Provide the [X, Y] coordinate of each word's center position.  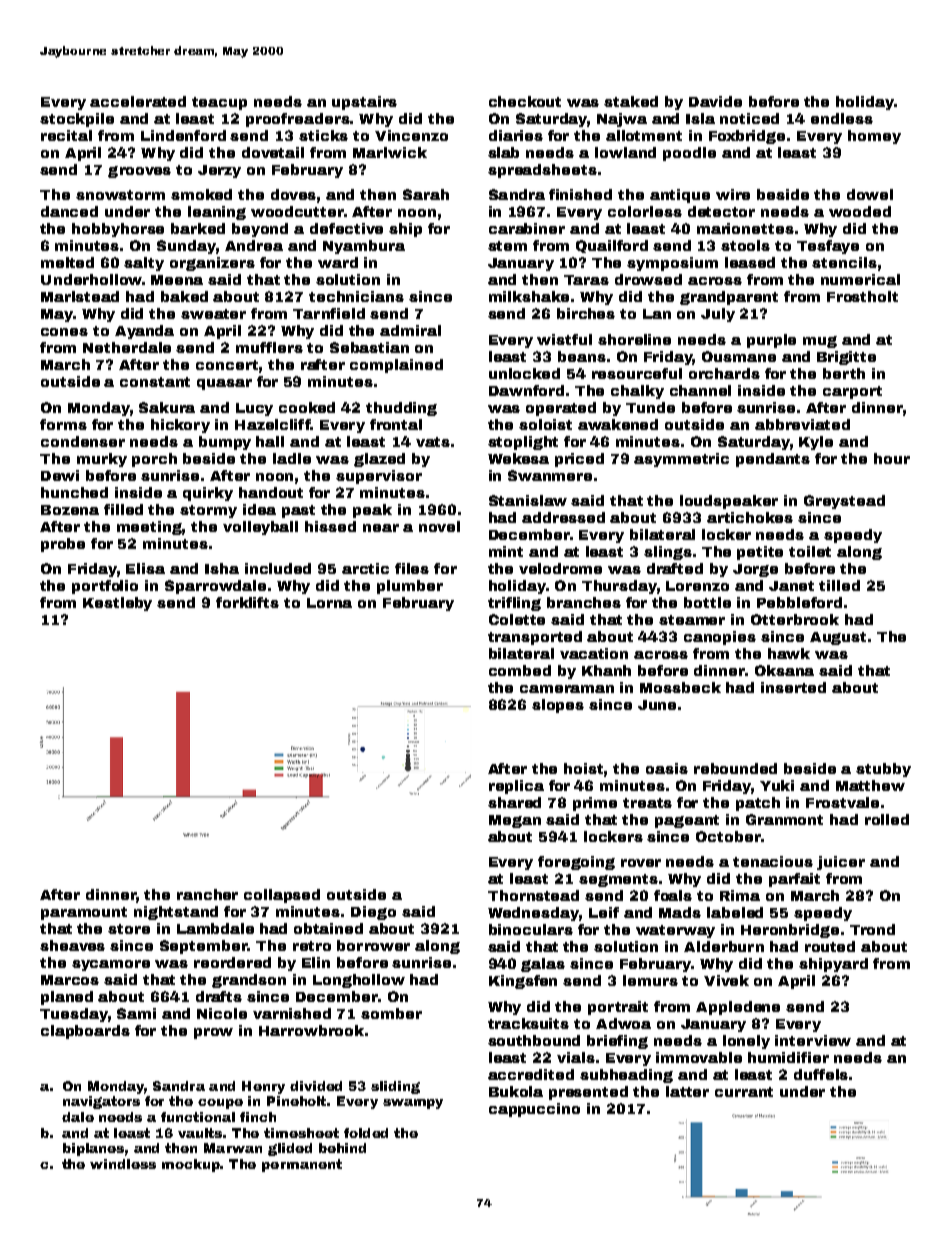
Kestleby [117, 604]
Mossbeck [680, 687]
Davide [715, 101]
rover [641, 863]
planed [67, 998]
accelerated [138, 101]
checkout [525, 101]
